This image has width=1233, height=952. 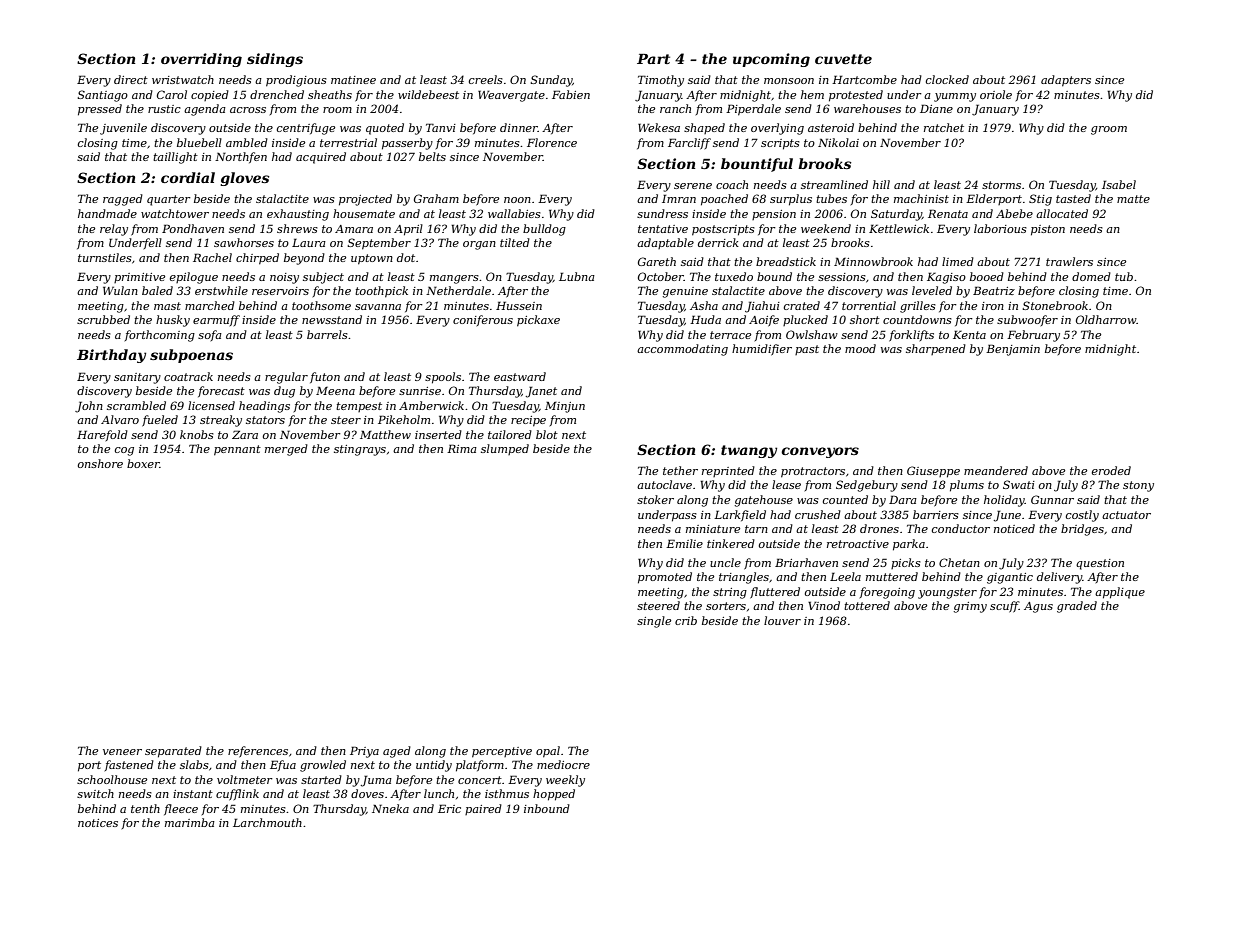 I want to click on single, so click(x=654, y=622).
